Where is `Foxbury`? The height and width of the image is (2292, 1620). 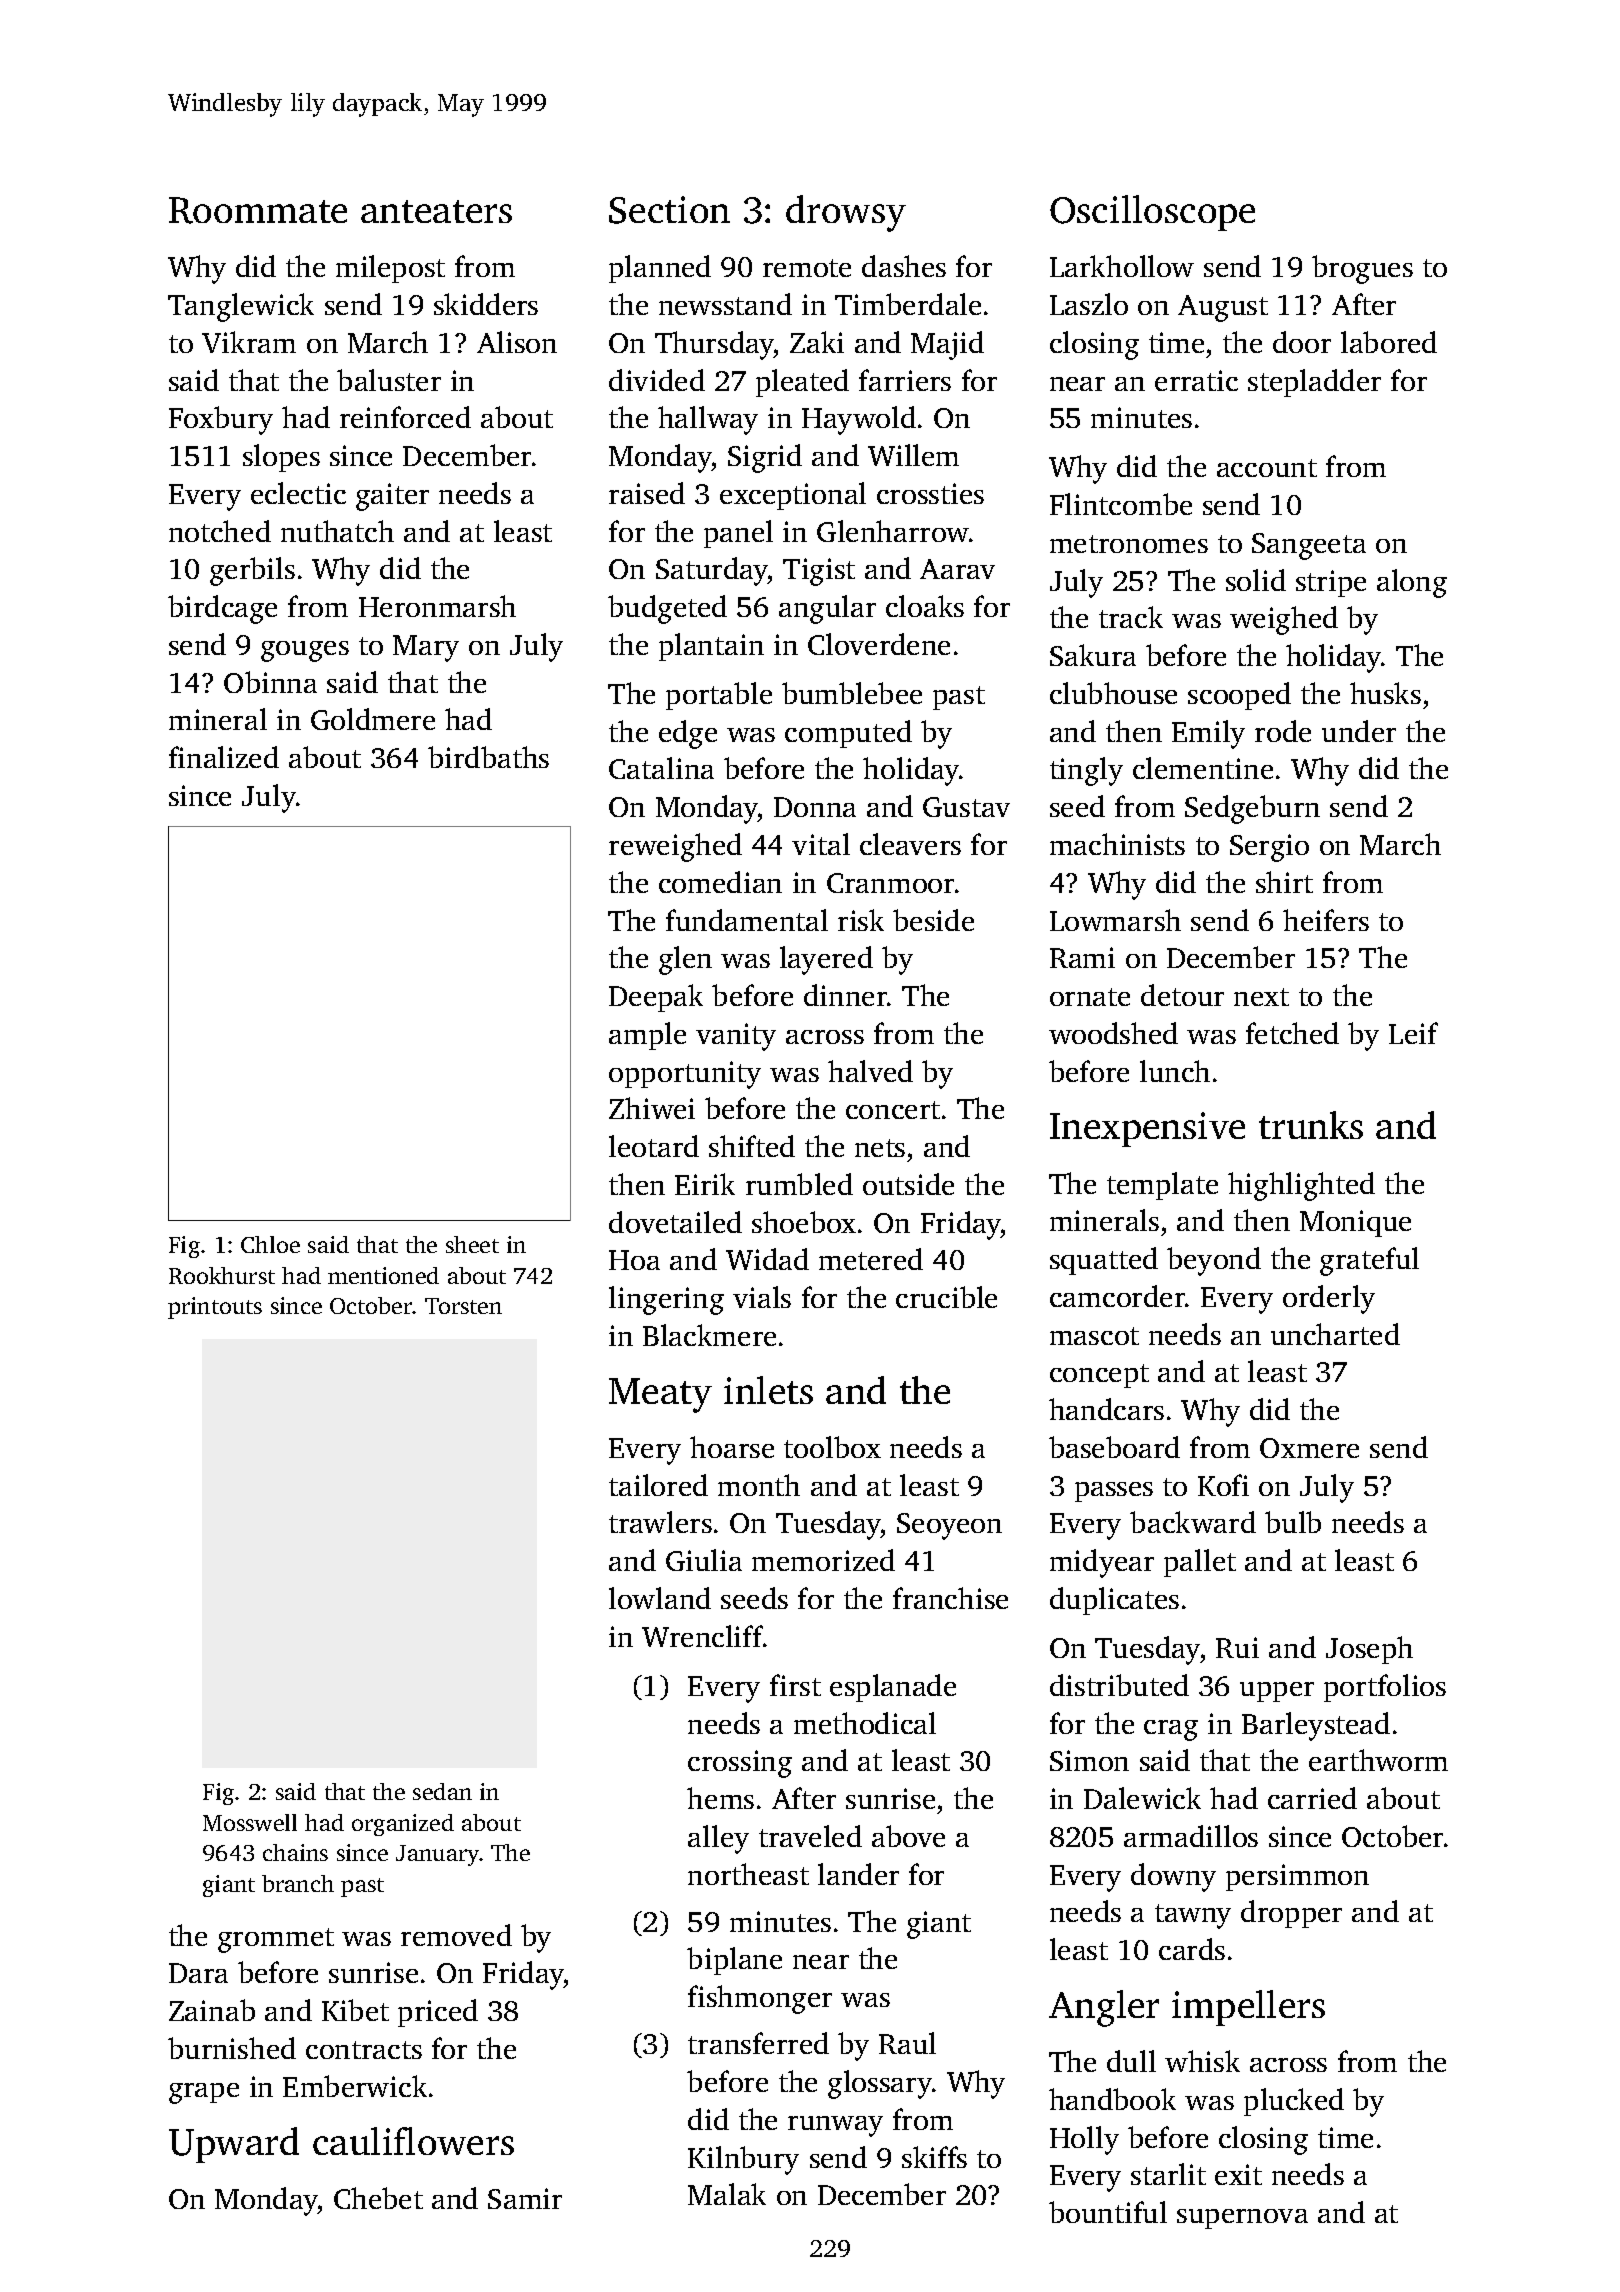 Foxbury is located at coordinates (221, 420).
